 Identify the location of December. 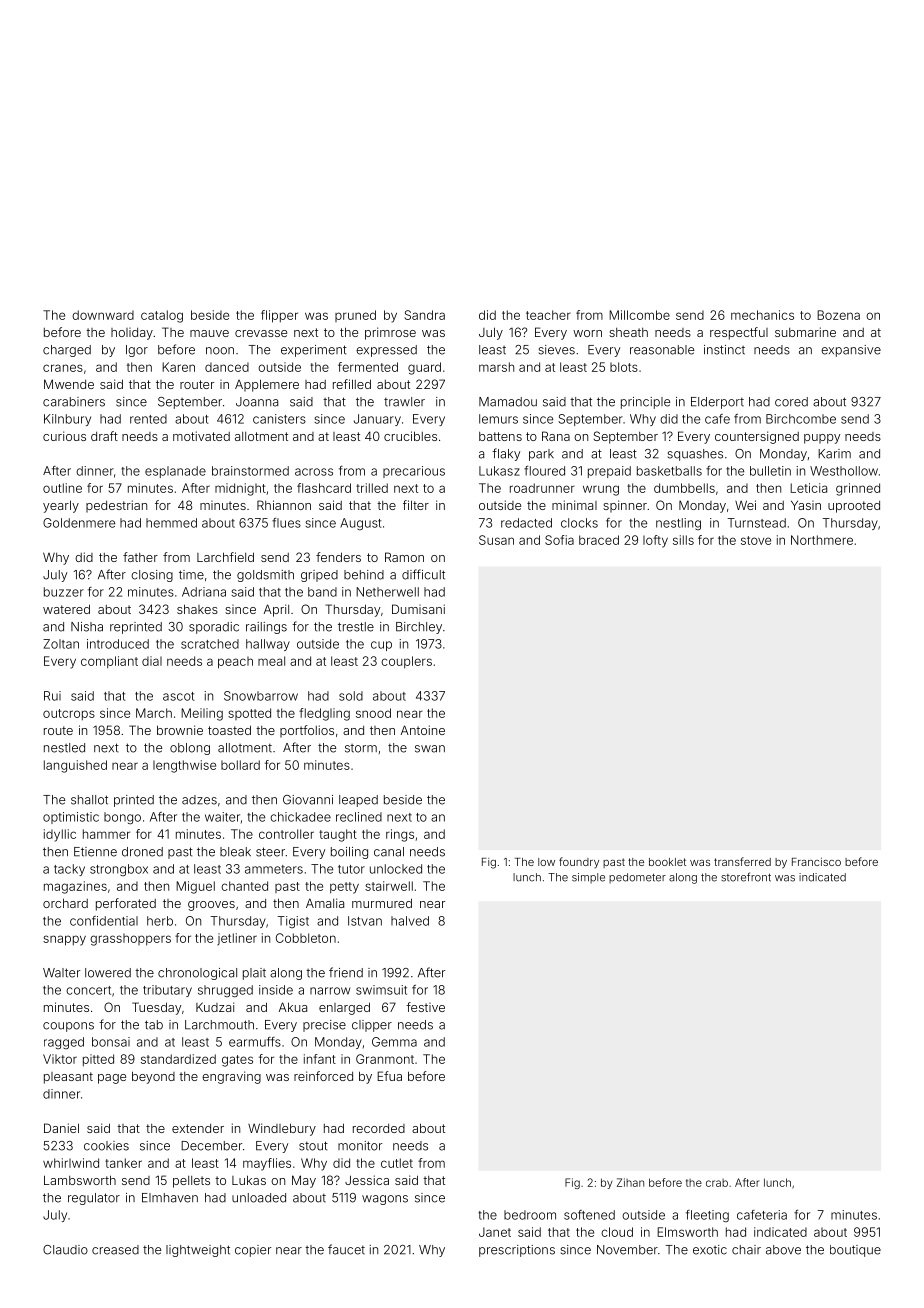
(211, 1146).
